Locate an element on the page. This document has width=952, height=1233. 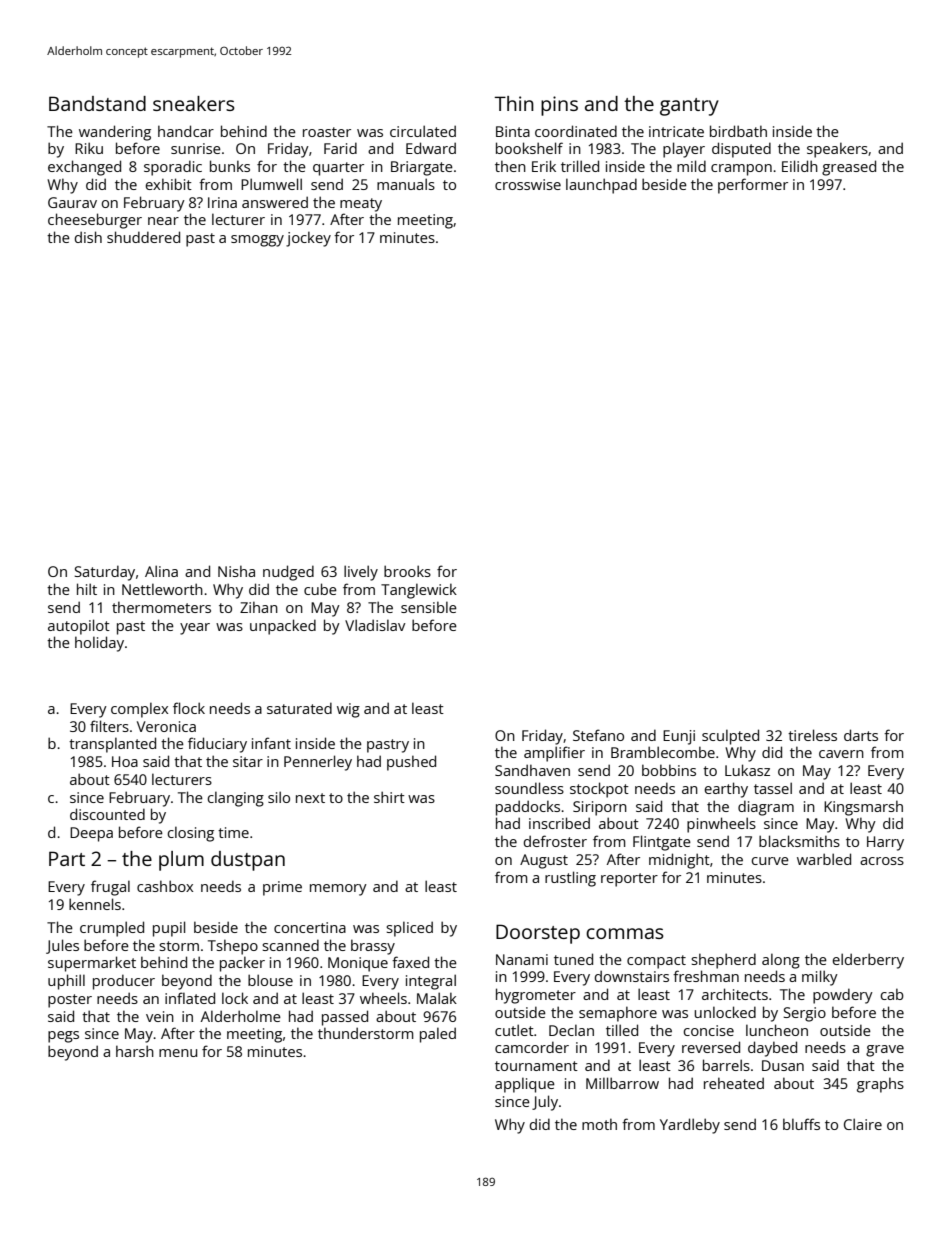
Stefano is located at coordinates (598, 735).
